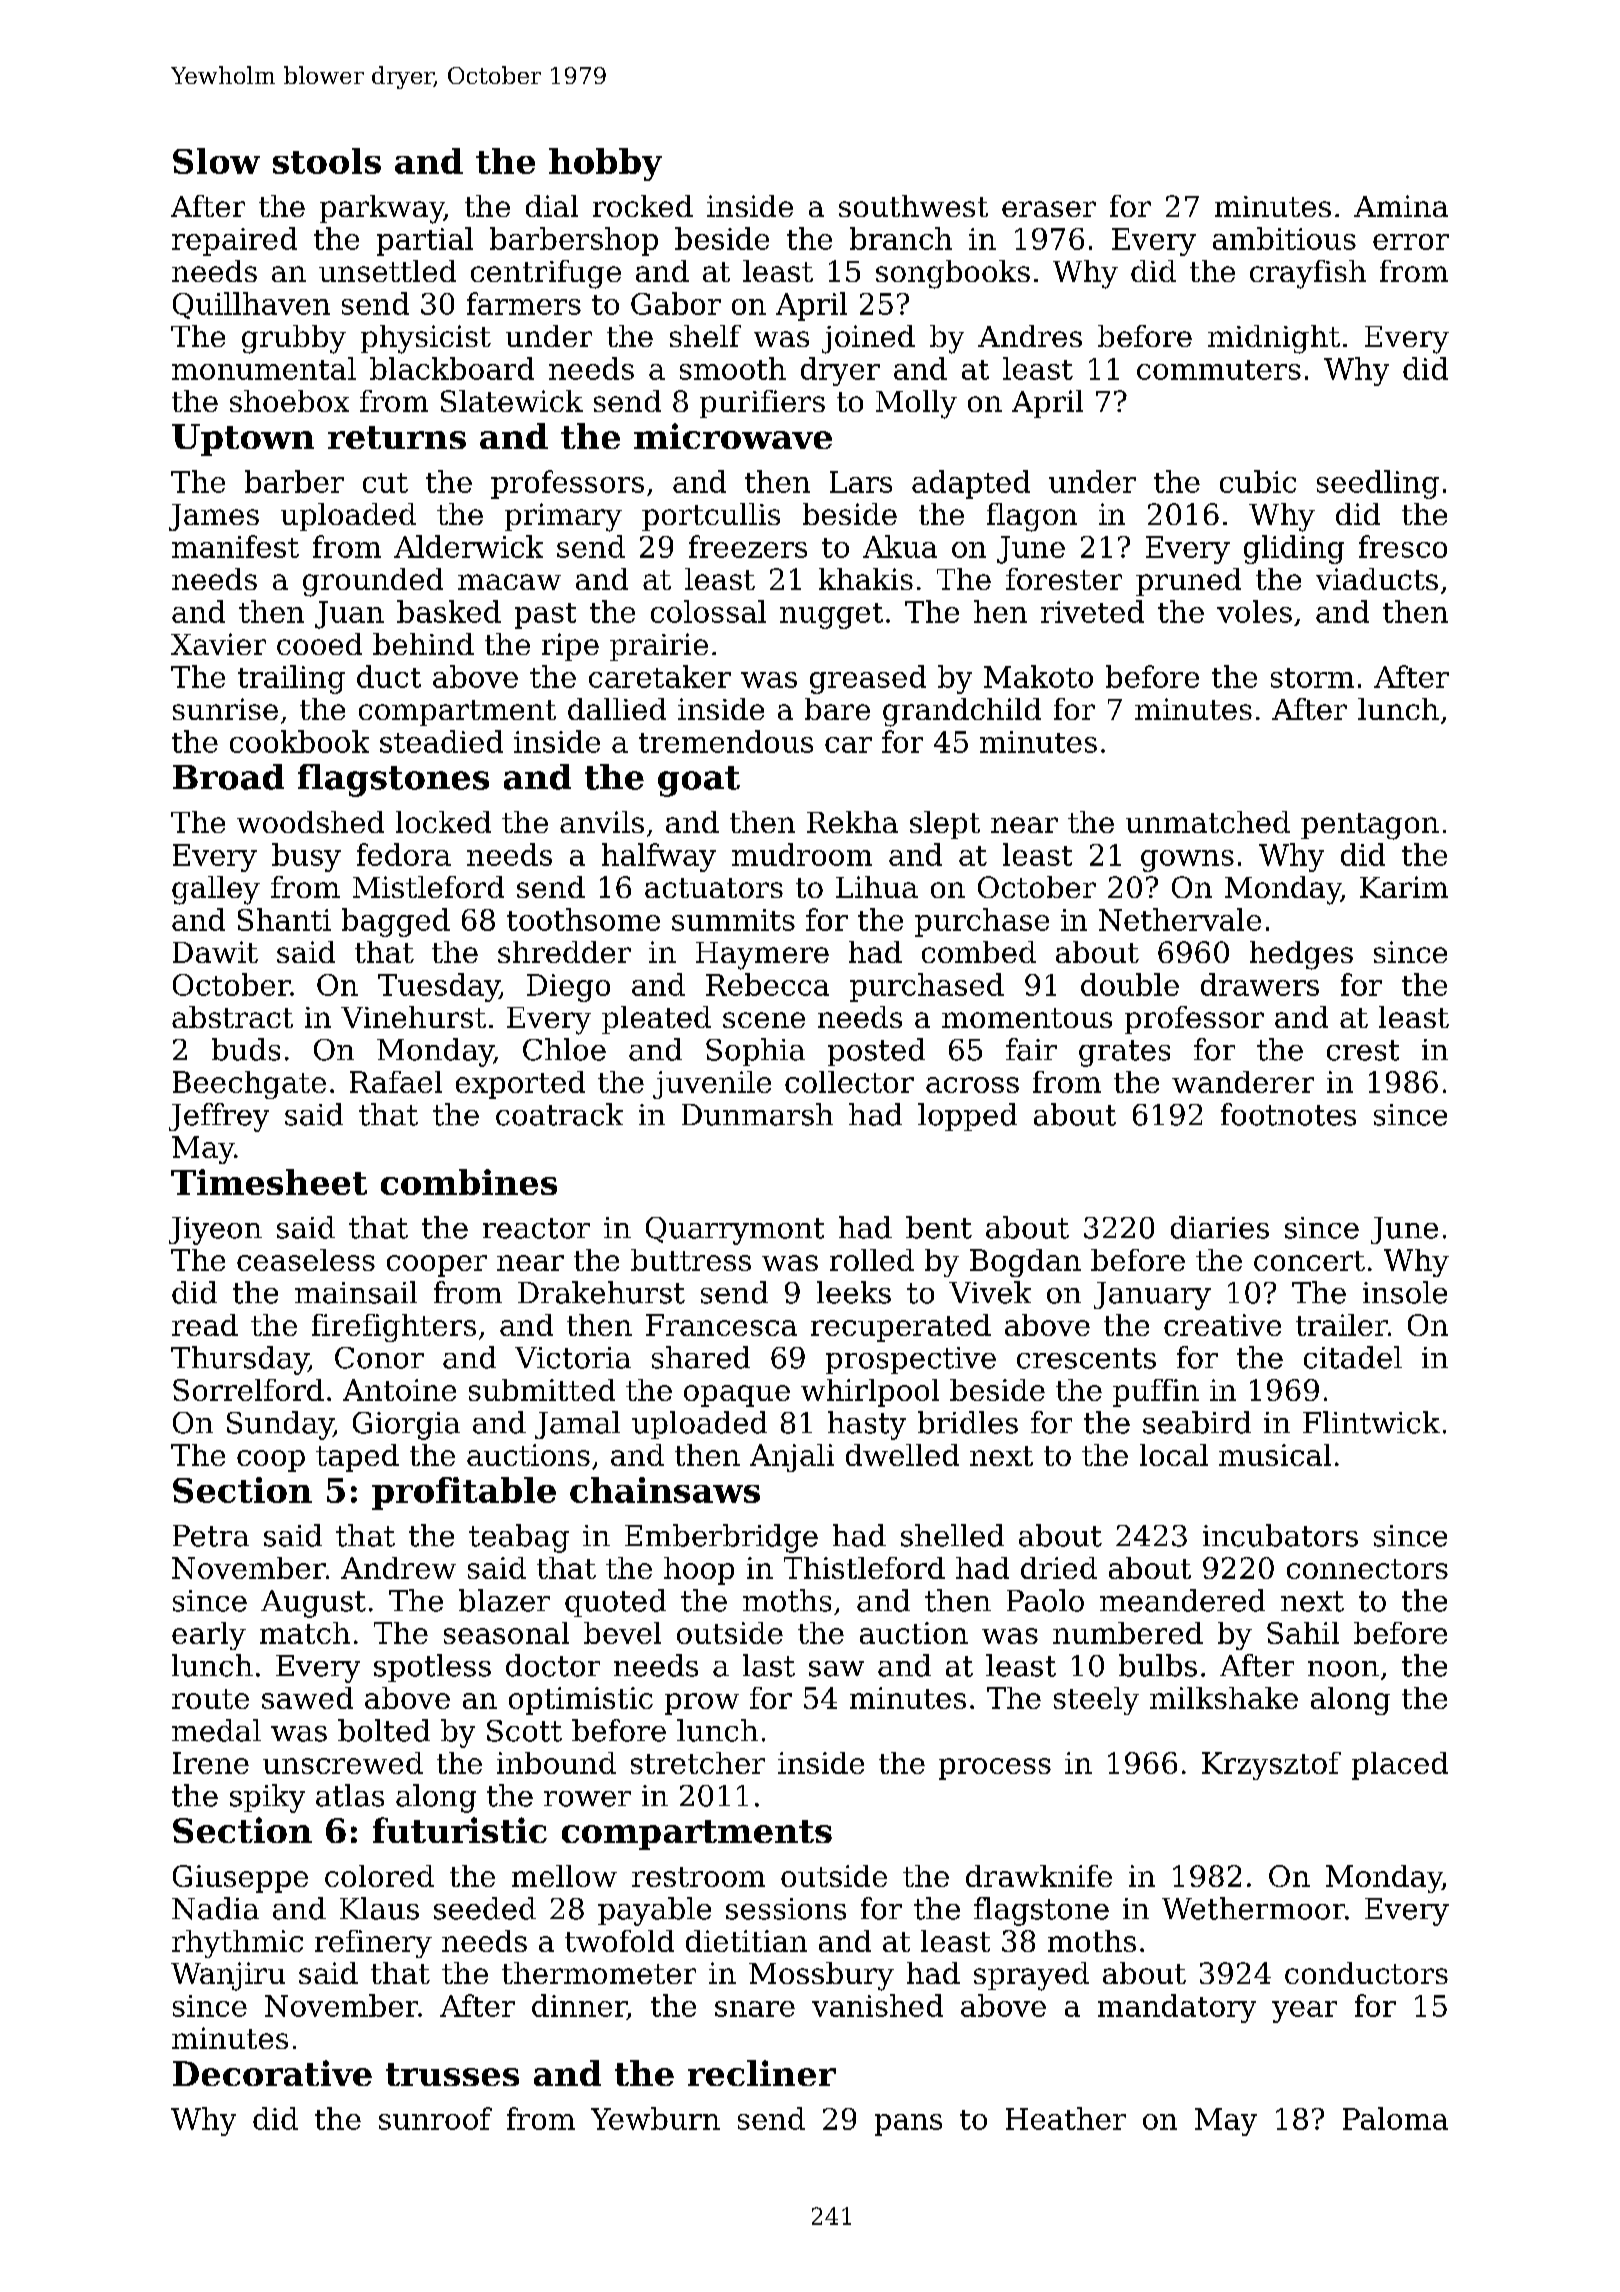 The height and width of the image is (2292, 1620). Describe the element at coordinates (1025, 1263) in the image. I see `Bogdan` at that location.
